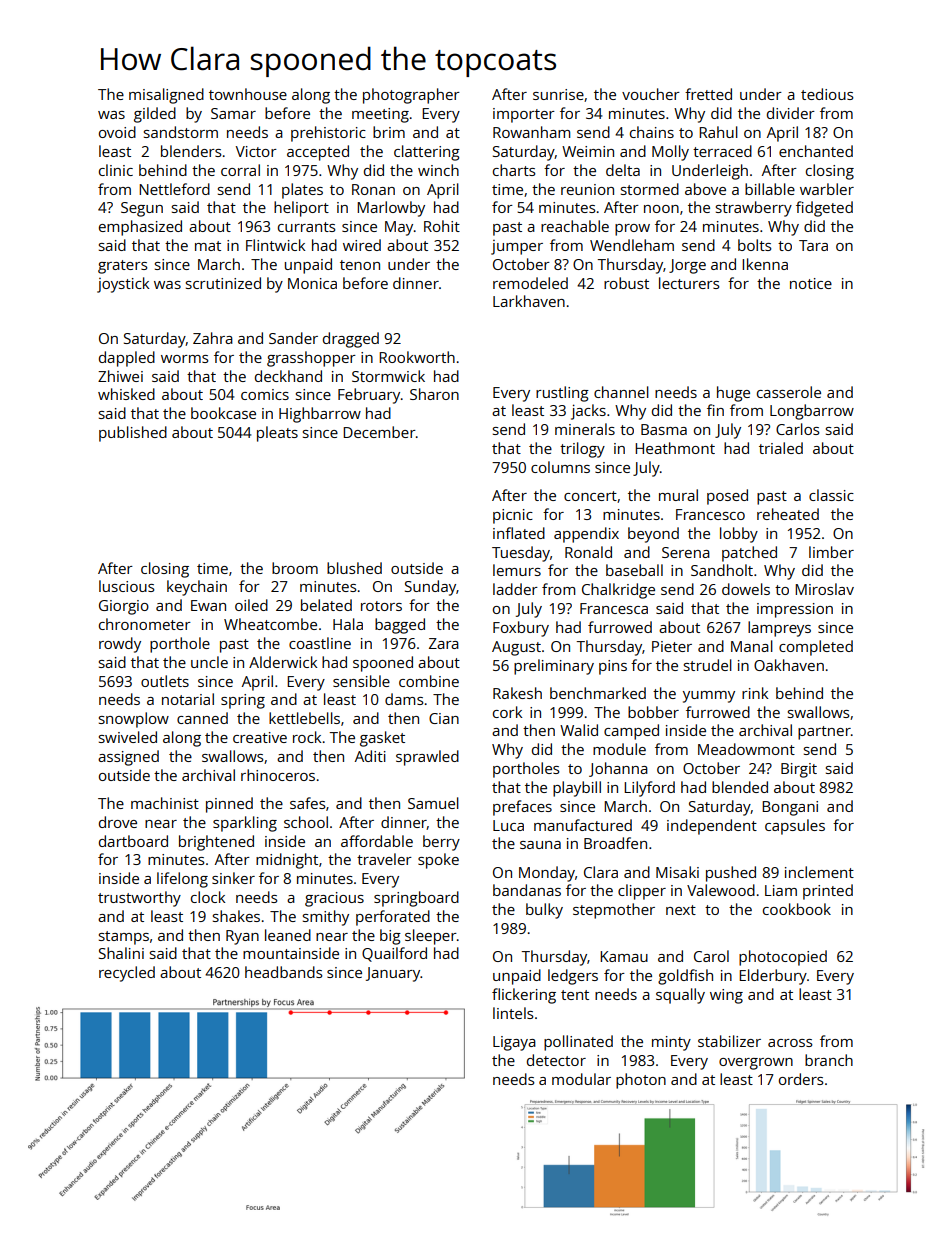 Image resolution: width=952 pixels, height=1233 pixels. Describe the element at coordinates (722, 151) in the screenshot. I see `terraced` at that location.
